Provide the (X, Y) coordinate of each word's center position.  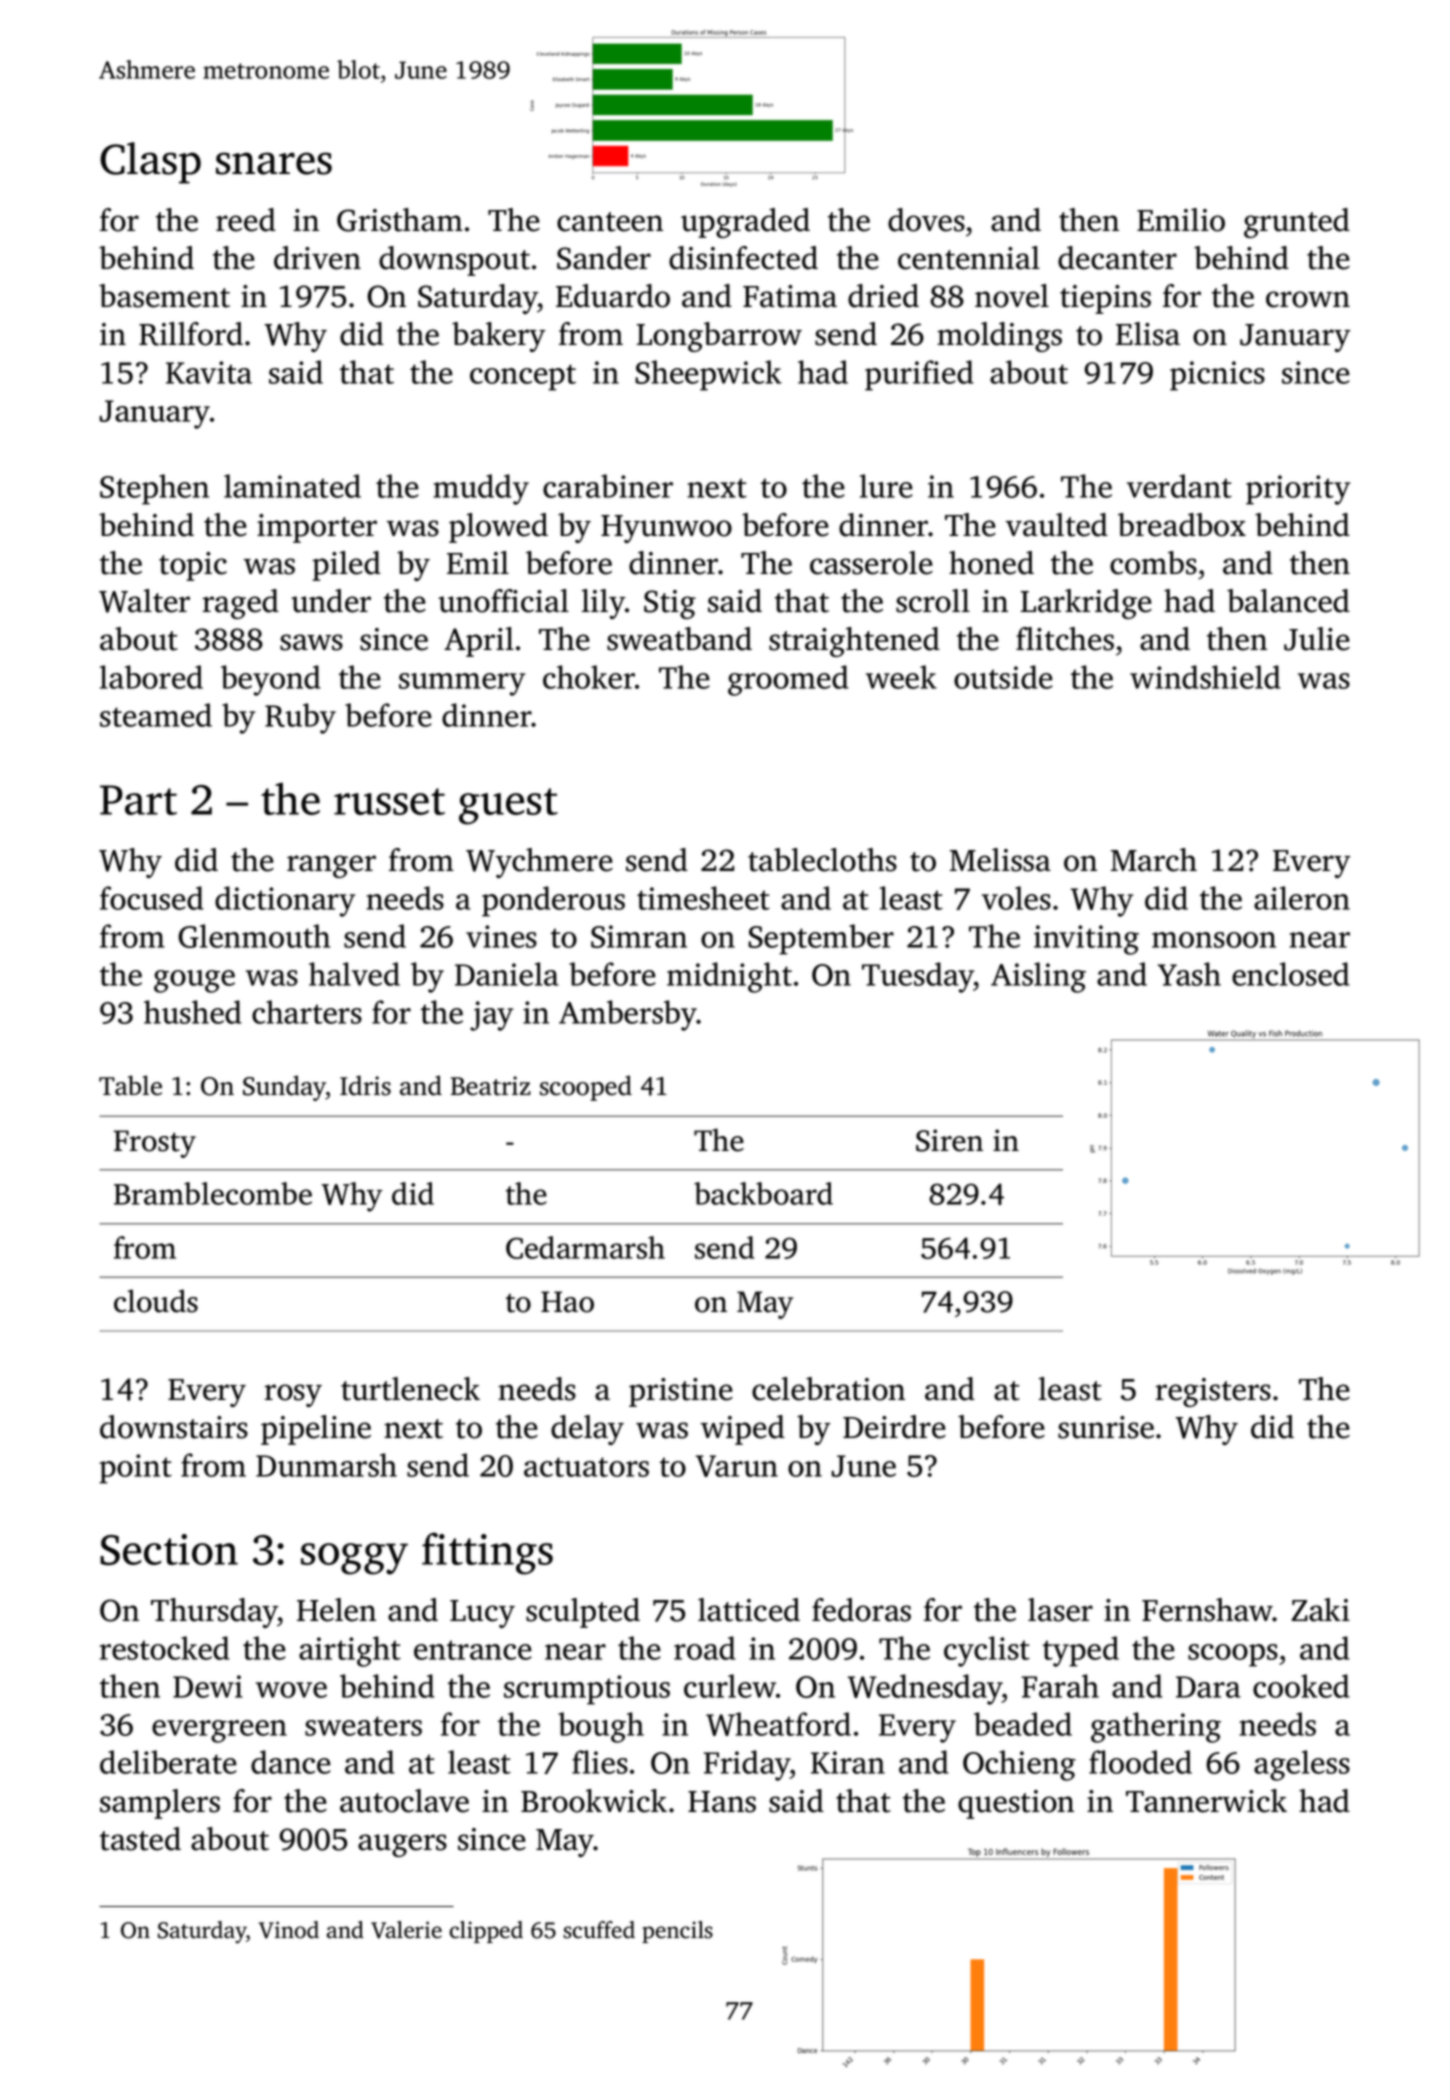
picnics (1217, 376)
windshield (1205, 677)
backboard (763, 1193)
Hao (567, 1302)
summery (462, 684)
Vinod (289, 1930)
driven (317, 258)
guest (508, 806)
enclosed (1291, 974)
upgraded (745, 223)
